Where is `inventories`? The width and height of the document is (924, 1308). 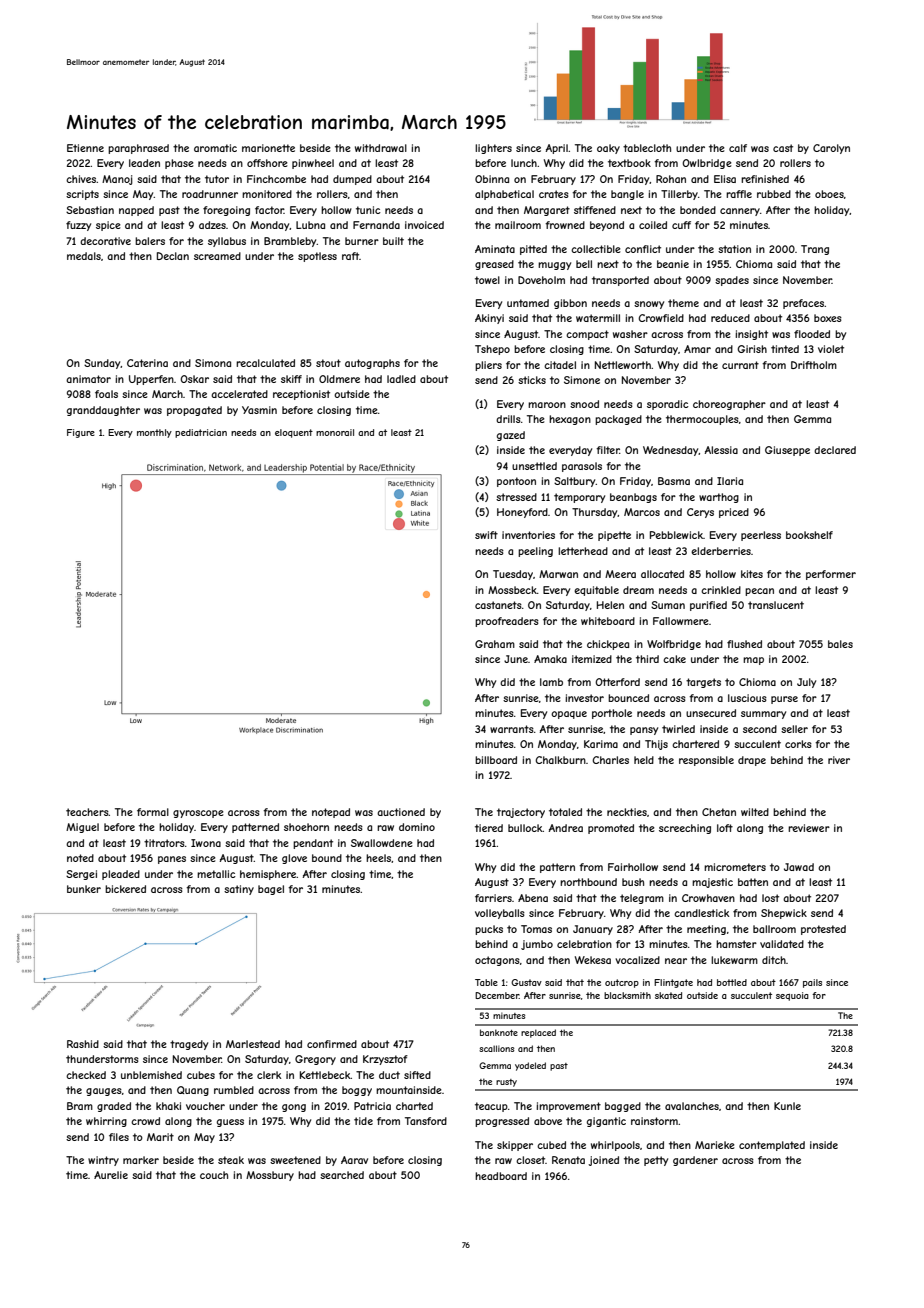
inventories is located at coordinates (528, 535).
